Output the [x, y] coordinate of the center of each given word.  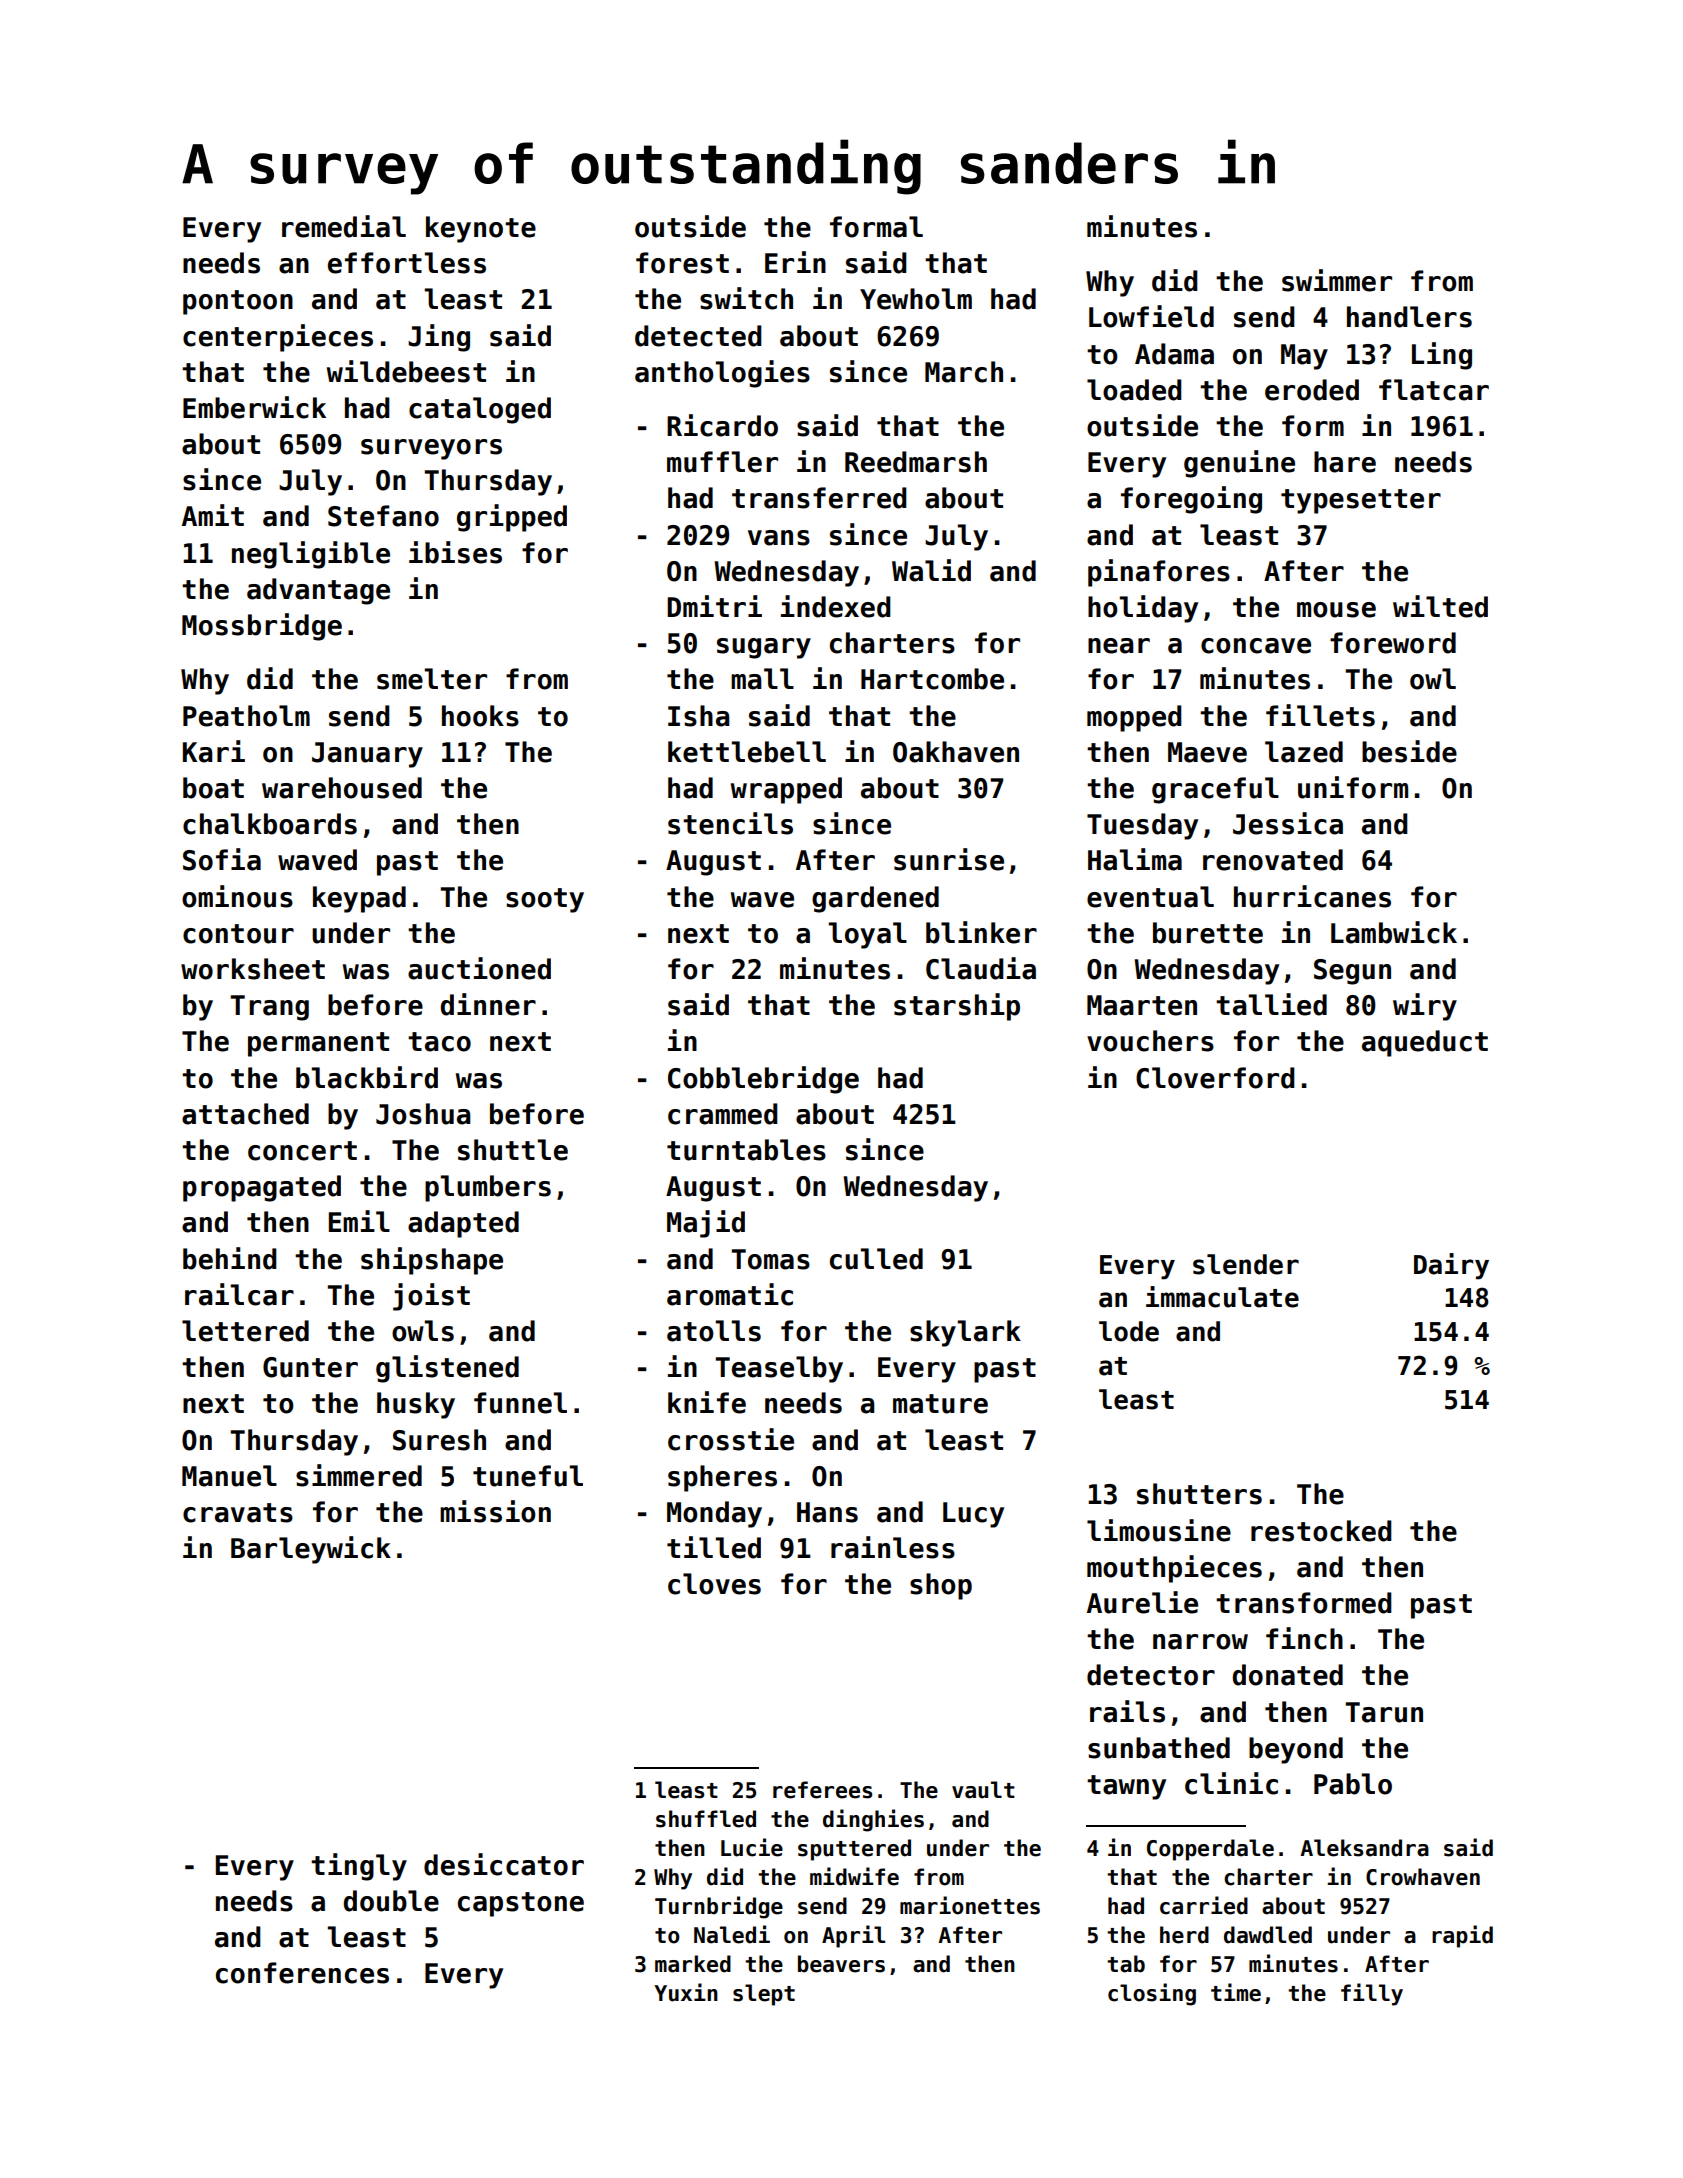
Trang [269, 1008]
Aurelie [1142, 1602]
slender [1246, 1264]
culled [876, 1259]
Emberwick [254, 407]
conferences [302, 1973]
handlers [1409, 317]
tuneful [528, 1476]
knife [707, 1402]
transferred [819, 498]
